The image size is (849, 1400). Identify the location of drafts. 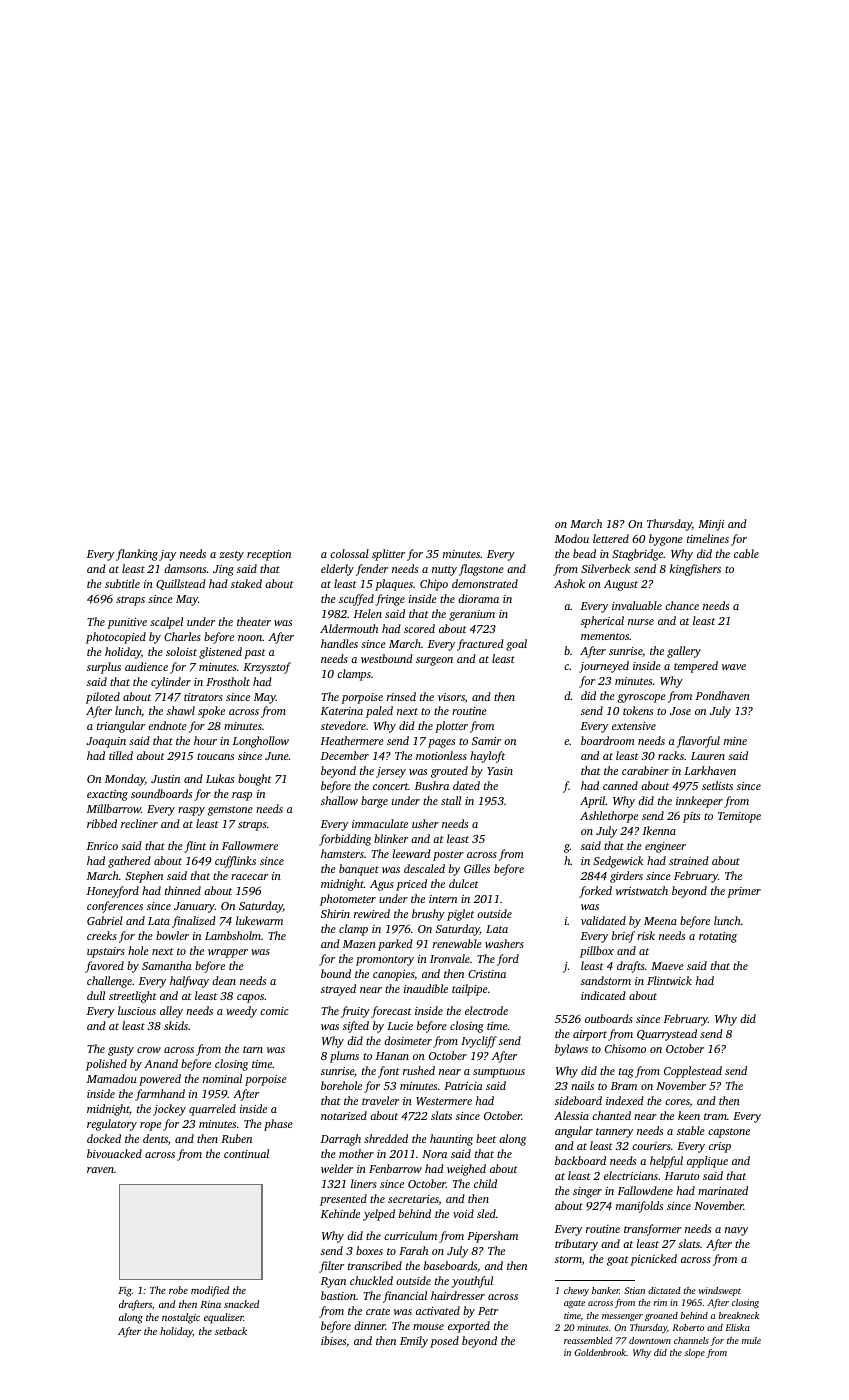
(631, 967).
